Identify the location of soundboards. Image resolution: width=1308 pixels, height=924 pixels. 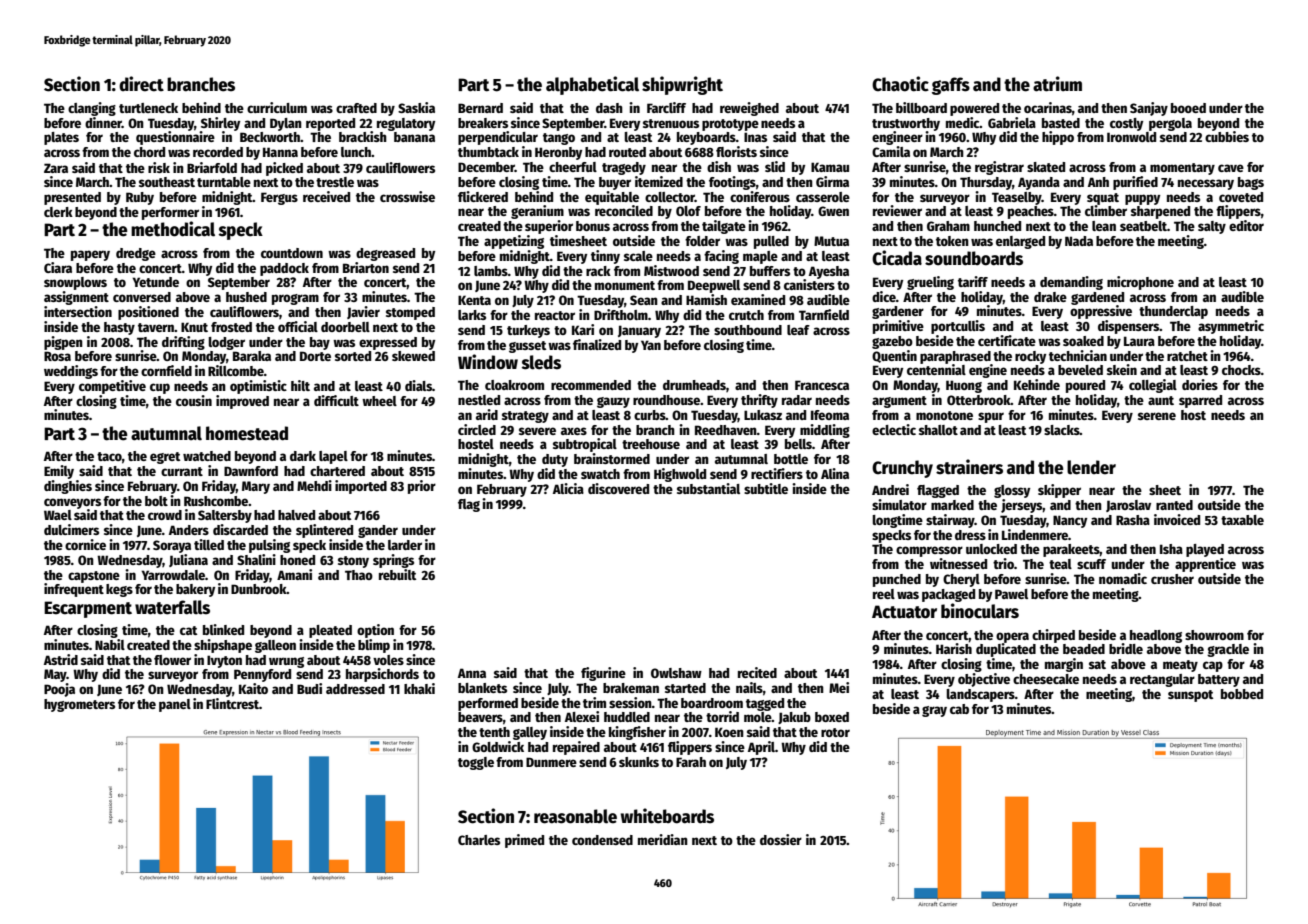
(974, 258).
